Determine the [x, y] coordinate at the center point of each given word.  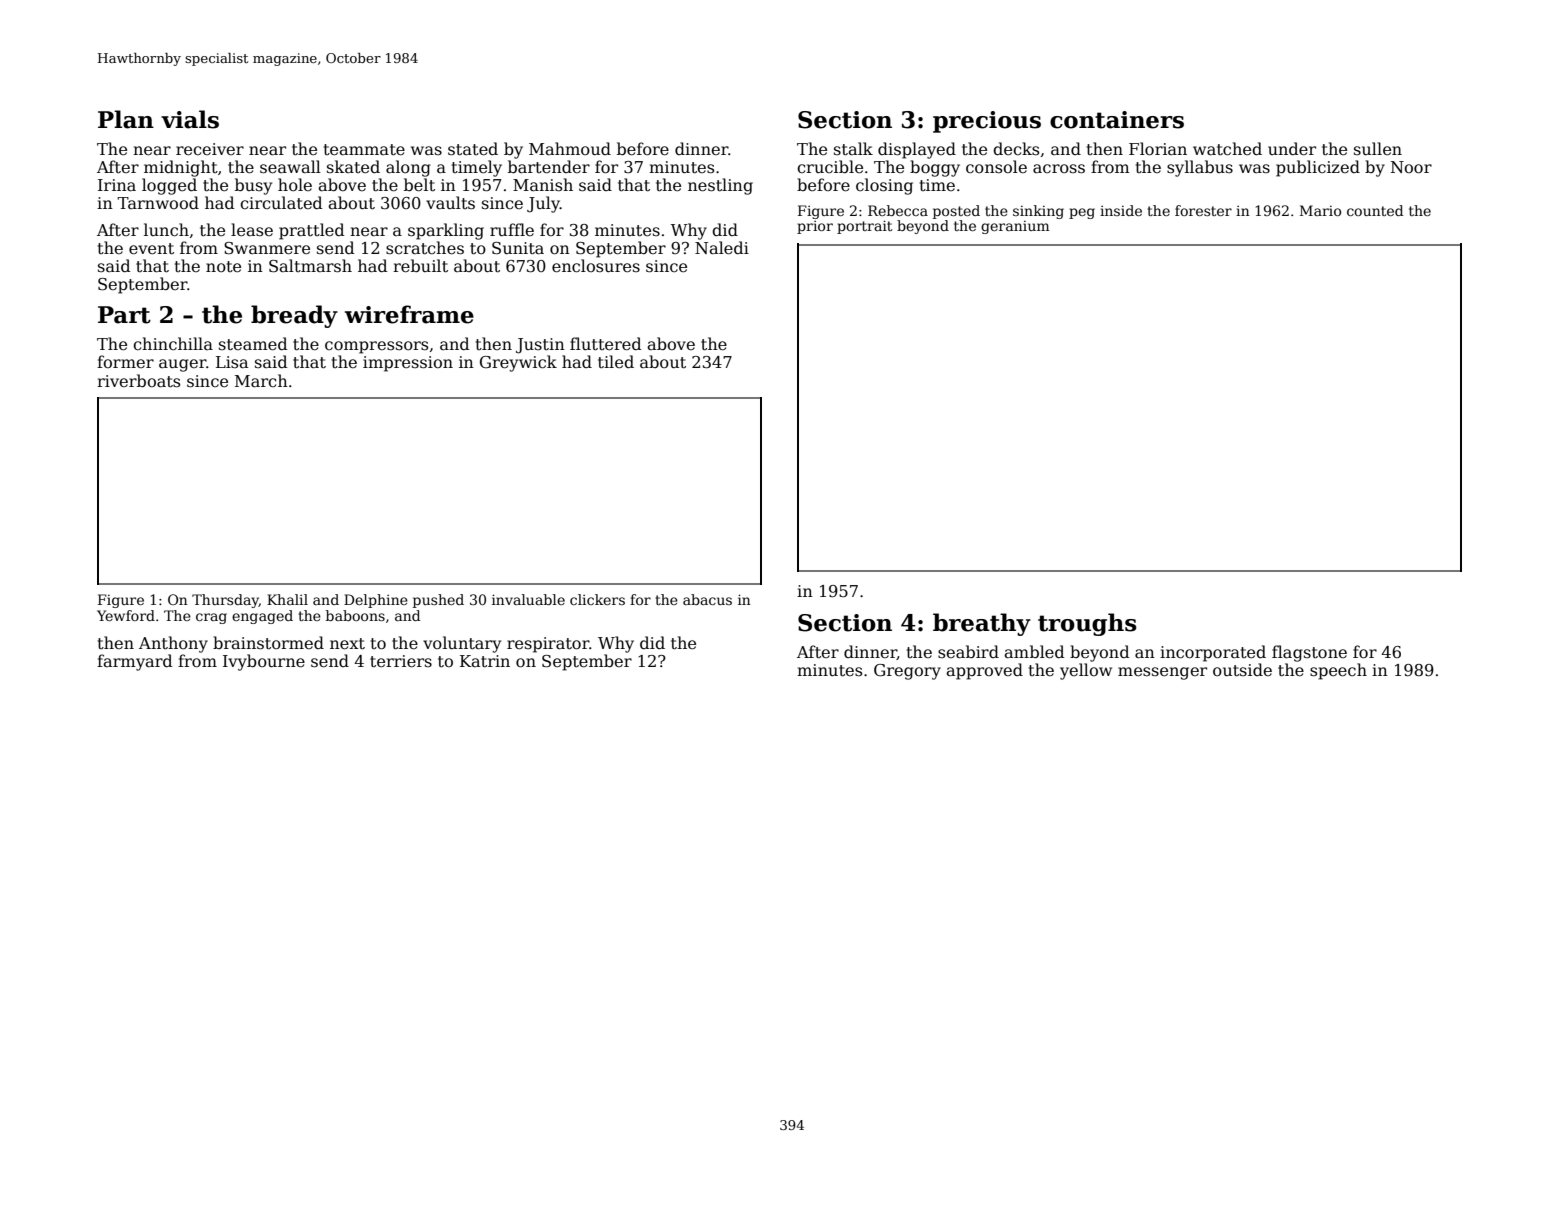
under [1292, 149]
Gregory [907, 672]
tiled [616, 362]
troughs [1087, 624]
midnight [181, 168]
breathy [982, 624]
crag [211, 618]
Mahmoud [570, 148]
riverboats [138, 381]
